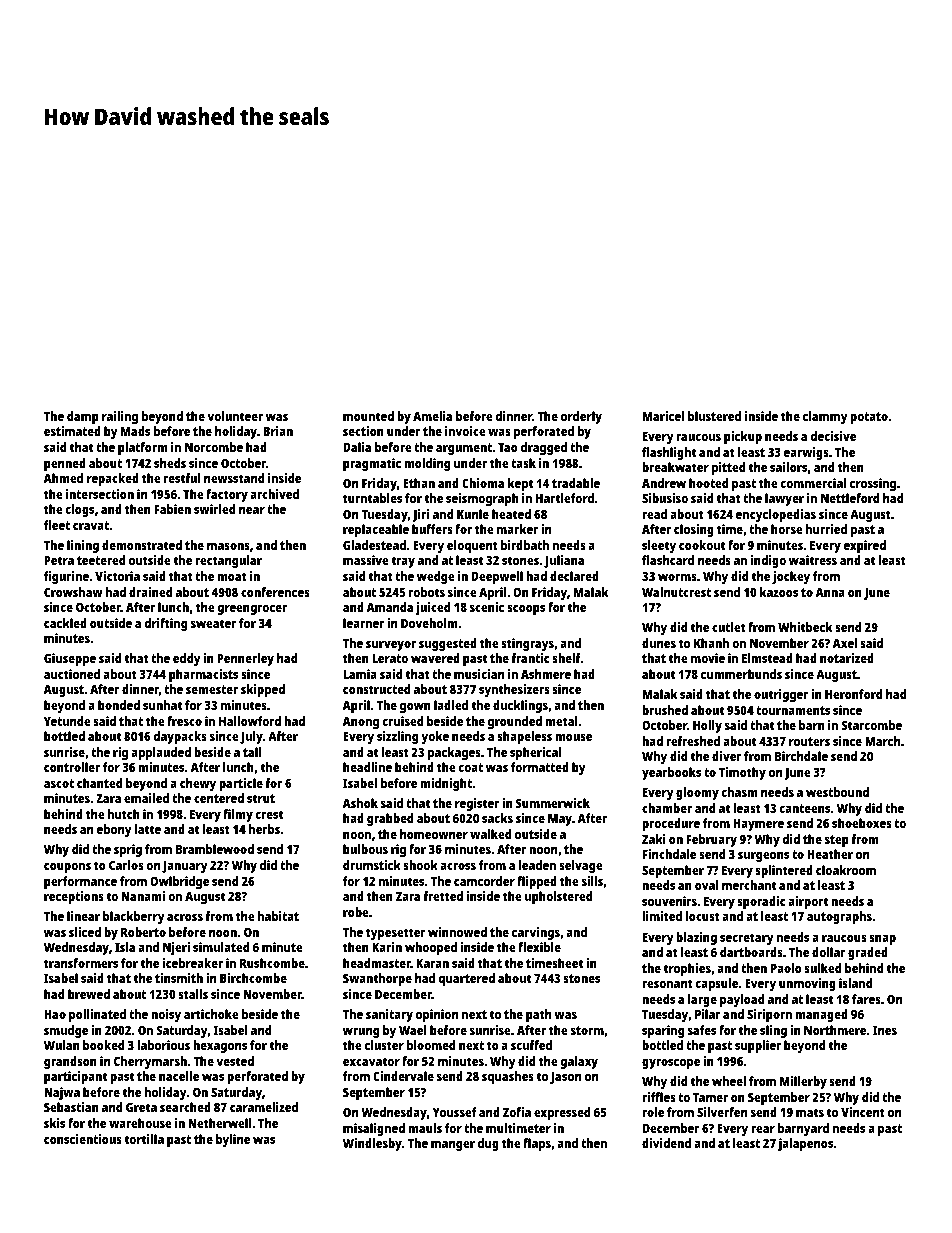 Image resolution: width=952 pixels, height=1233 pixels. I want to click on Birchcombe, so click(253, 978).
